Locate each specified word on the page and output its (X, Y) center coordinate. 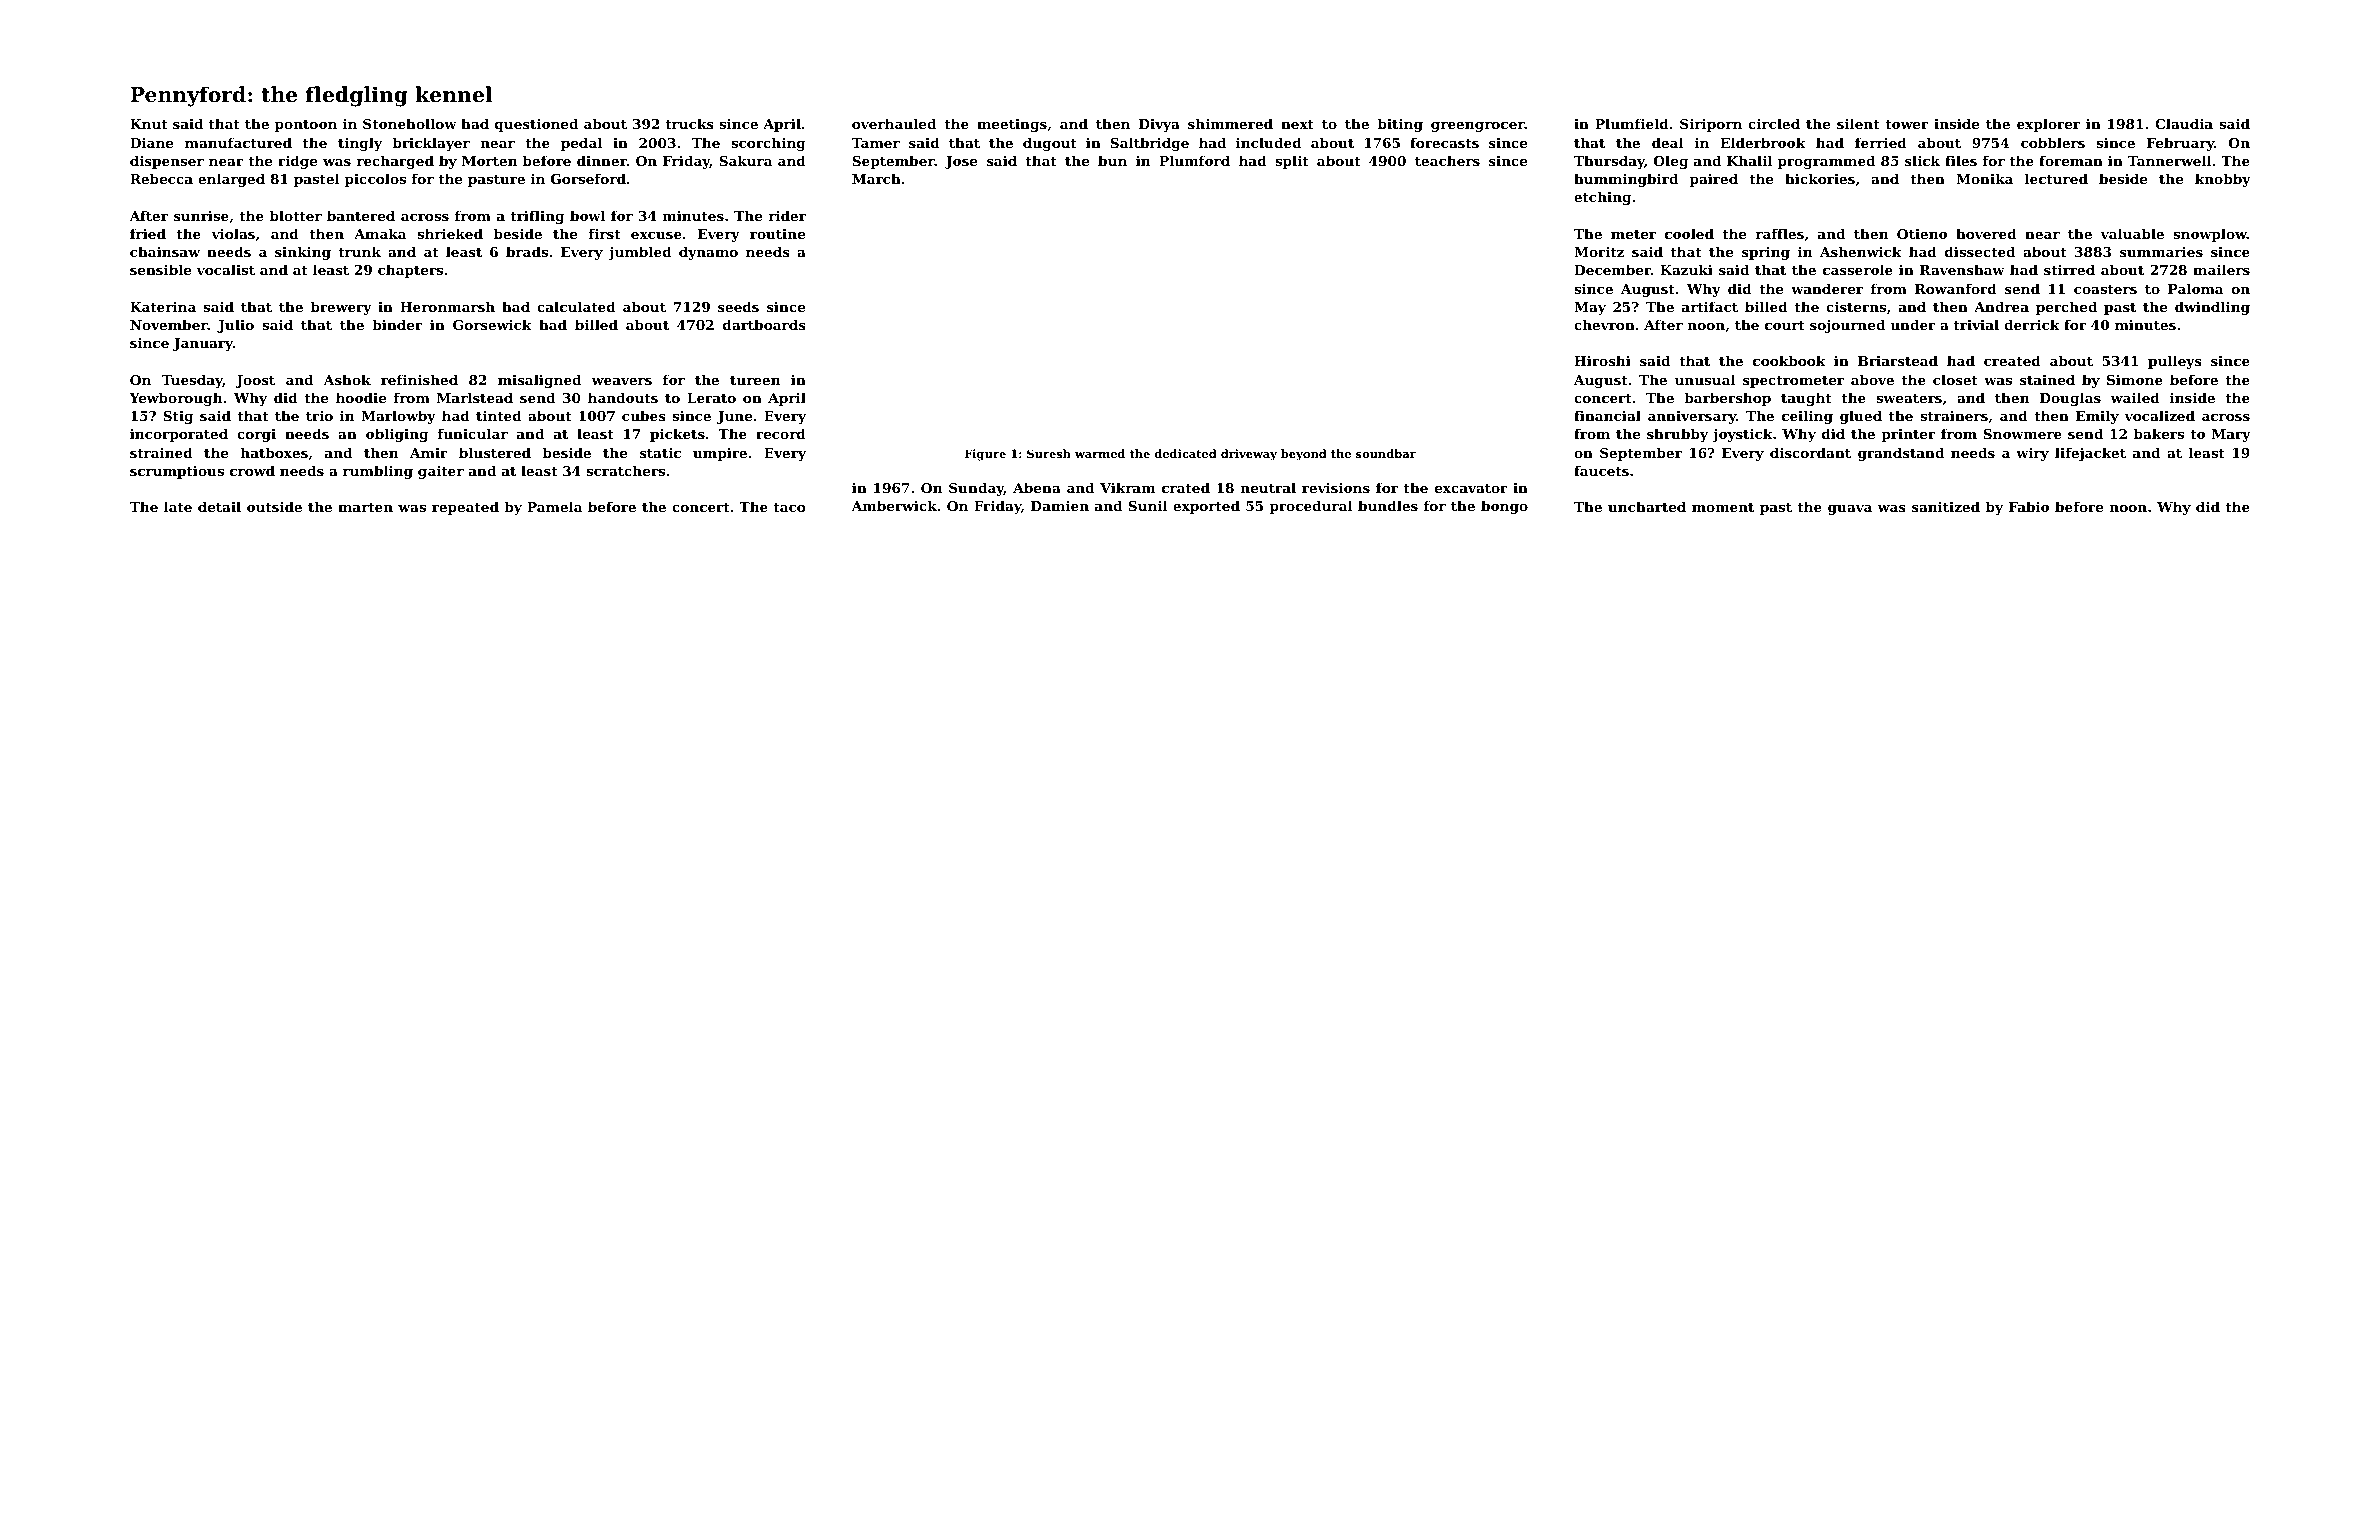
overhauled (894, 123)
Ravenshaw (1962, 269)
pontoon (306, 125)
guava (1850, 510)
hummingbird (1626, 180)
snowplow (2210, 235)
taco (790, 507)
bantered (361, 215)
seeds (738, 306)
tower (1907, 124)
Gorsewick (492, 324)
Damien (1060, 505)
